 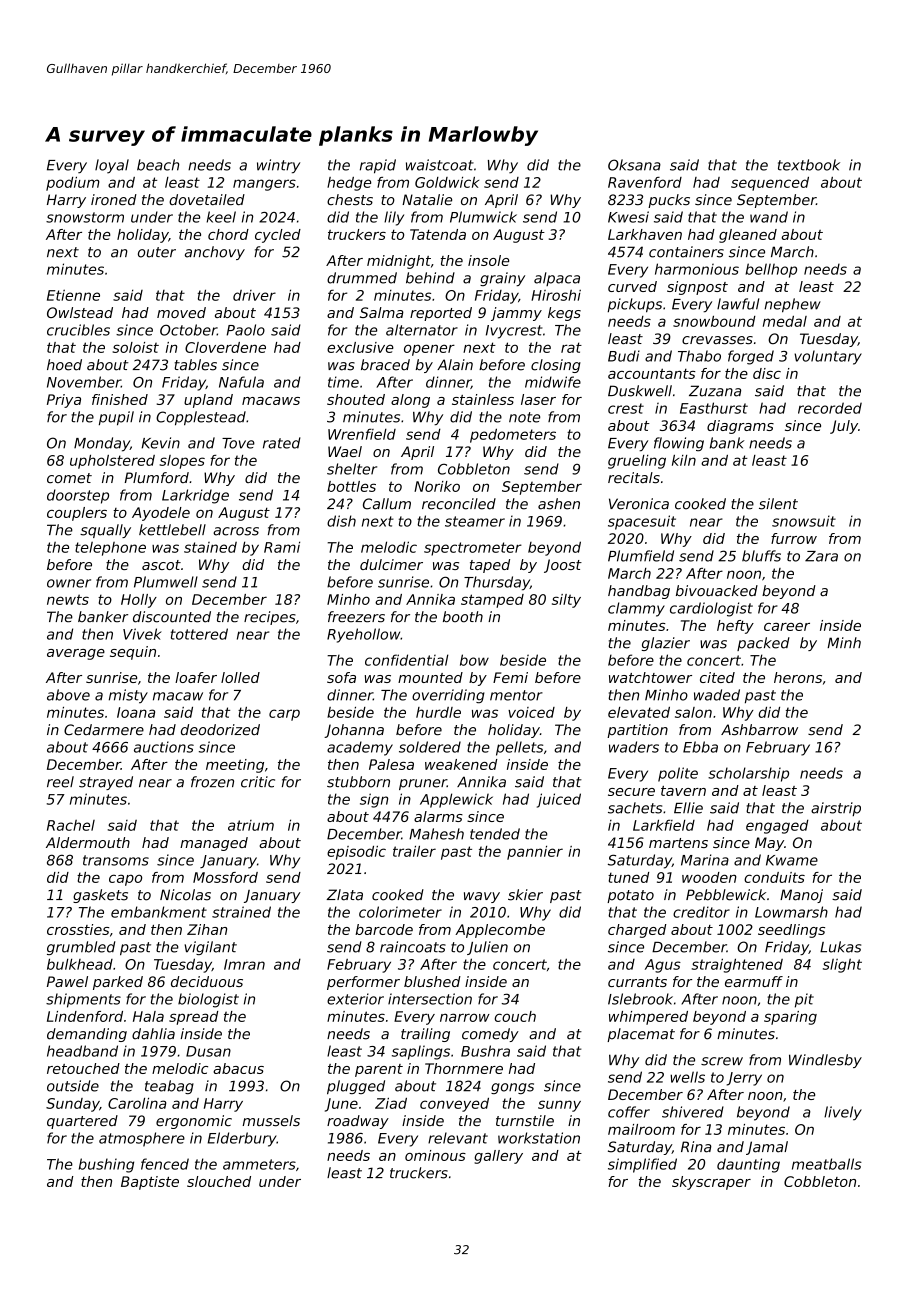 What do you see at coordinates (157, 252) in the screenshot?
I see `outer` at bounding box center [157, 252].
